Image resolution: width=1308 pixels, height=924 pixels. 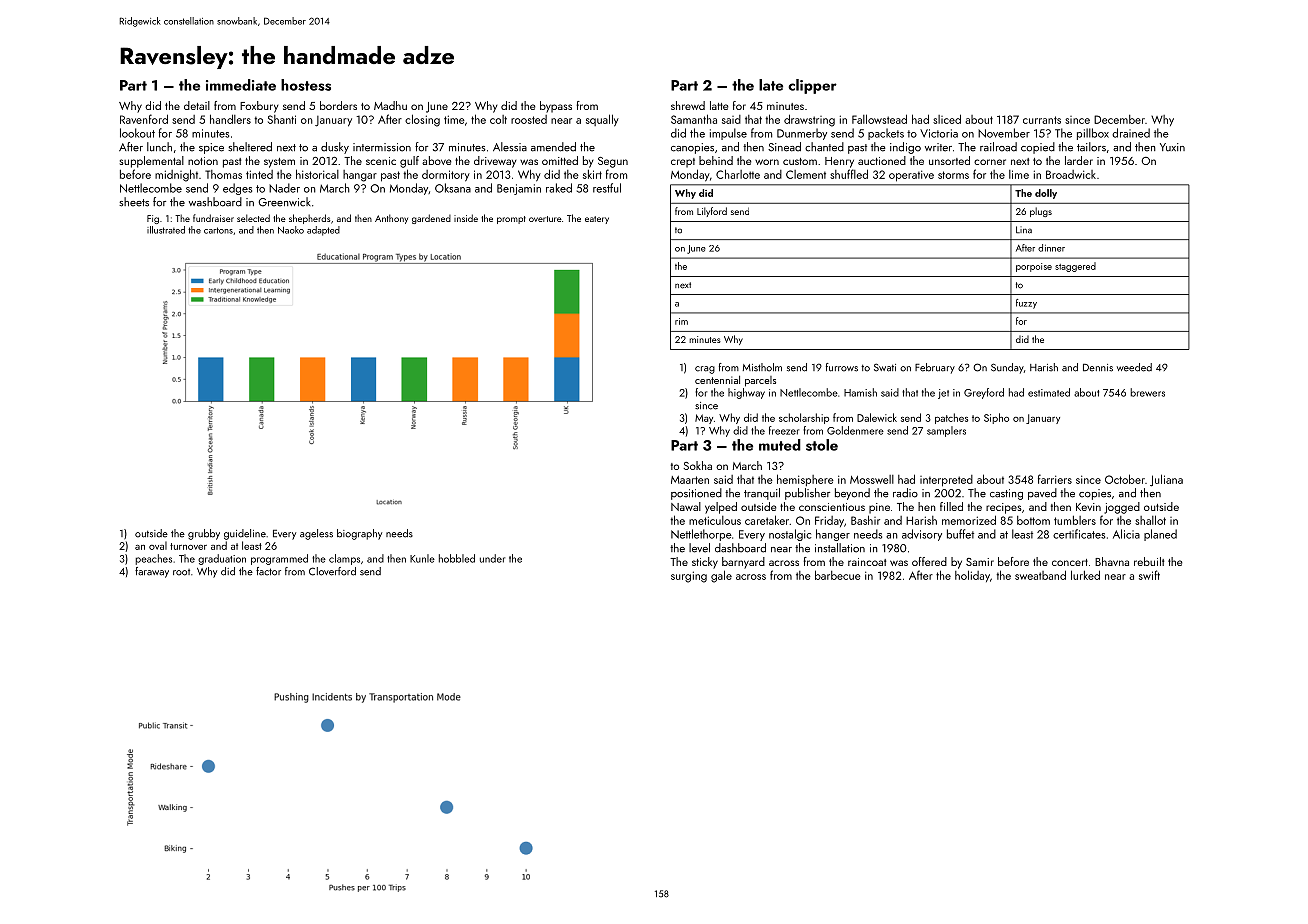 I want to click on grubby, so click(x=204, y=534).
